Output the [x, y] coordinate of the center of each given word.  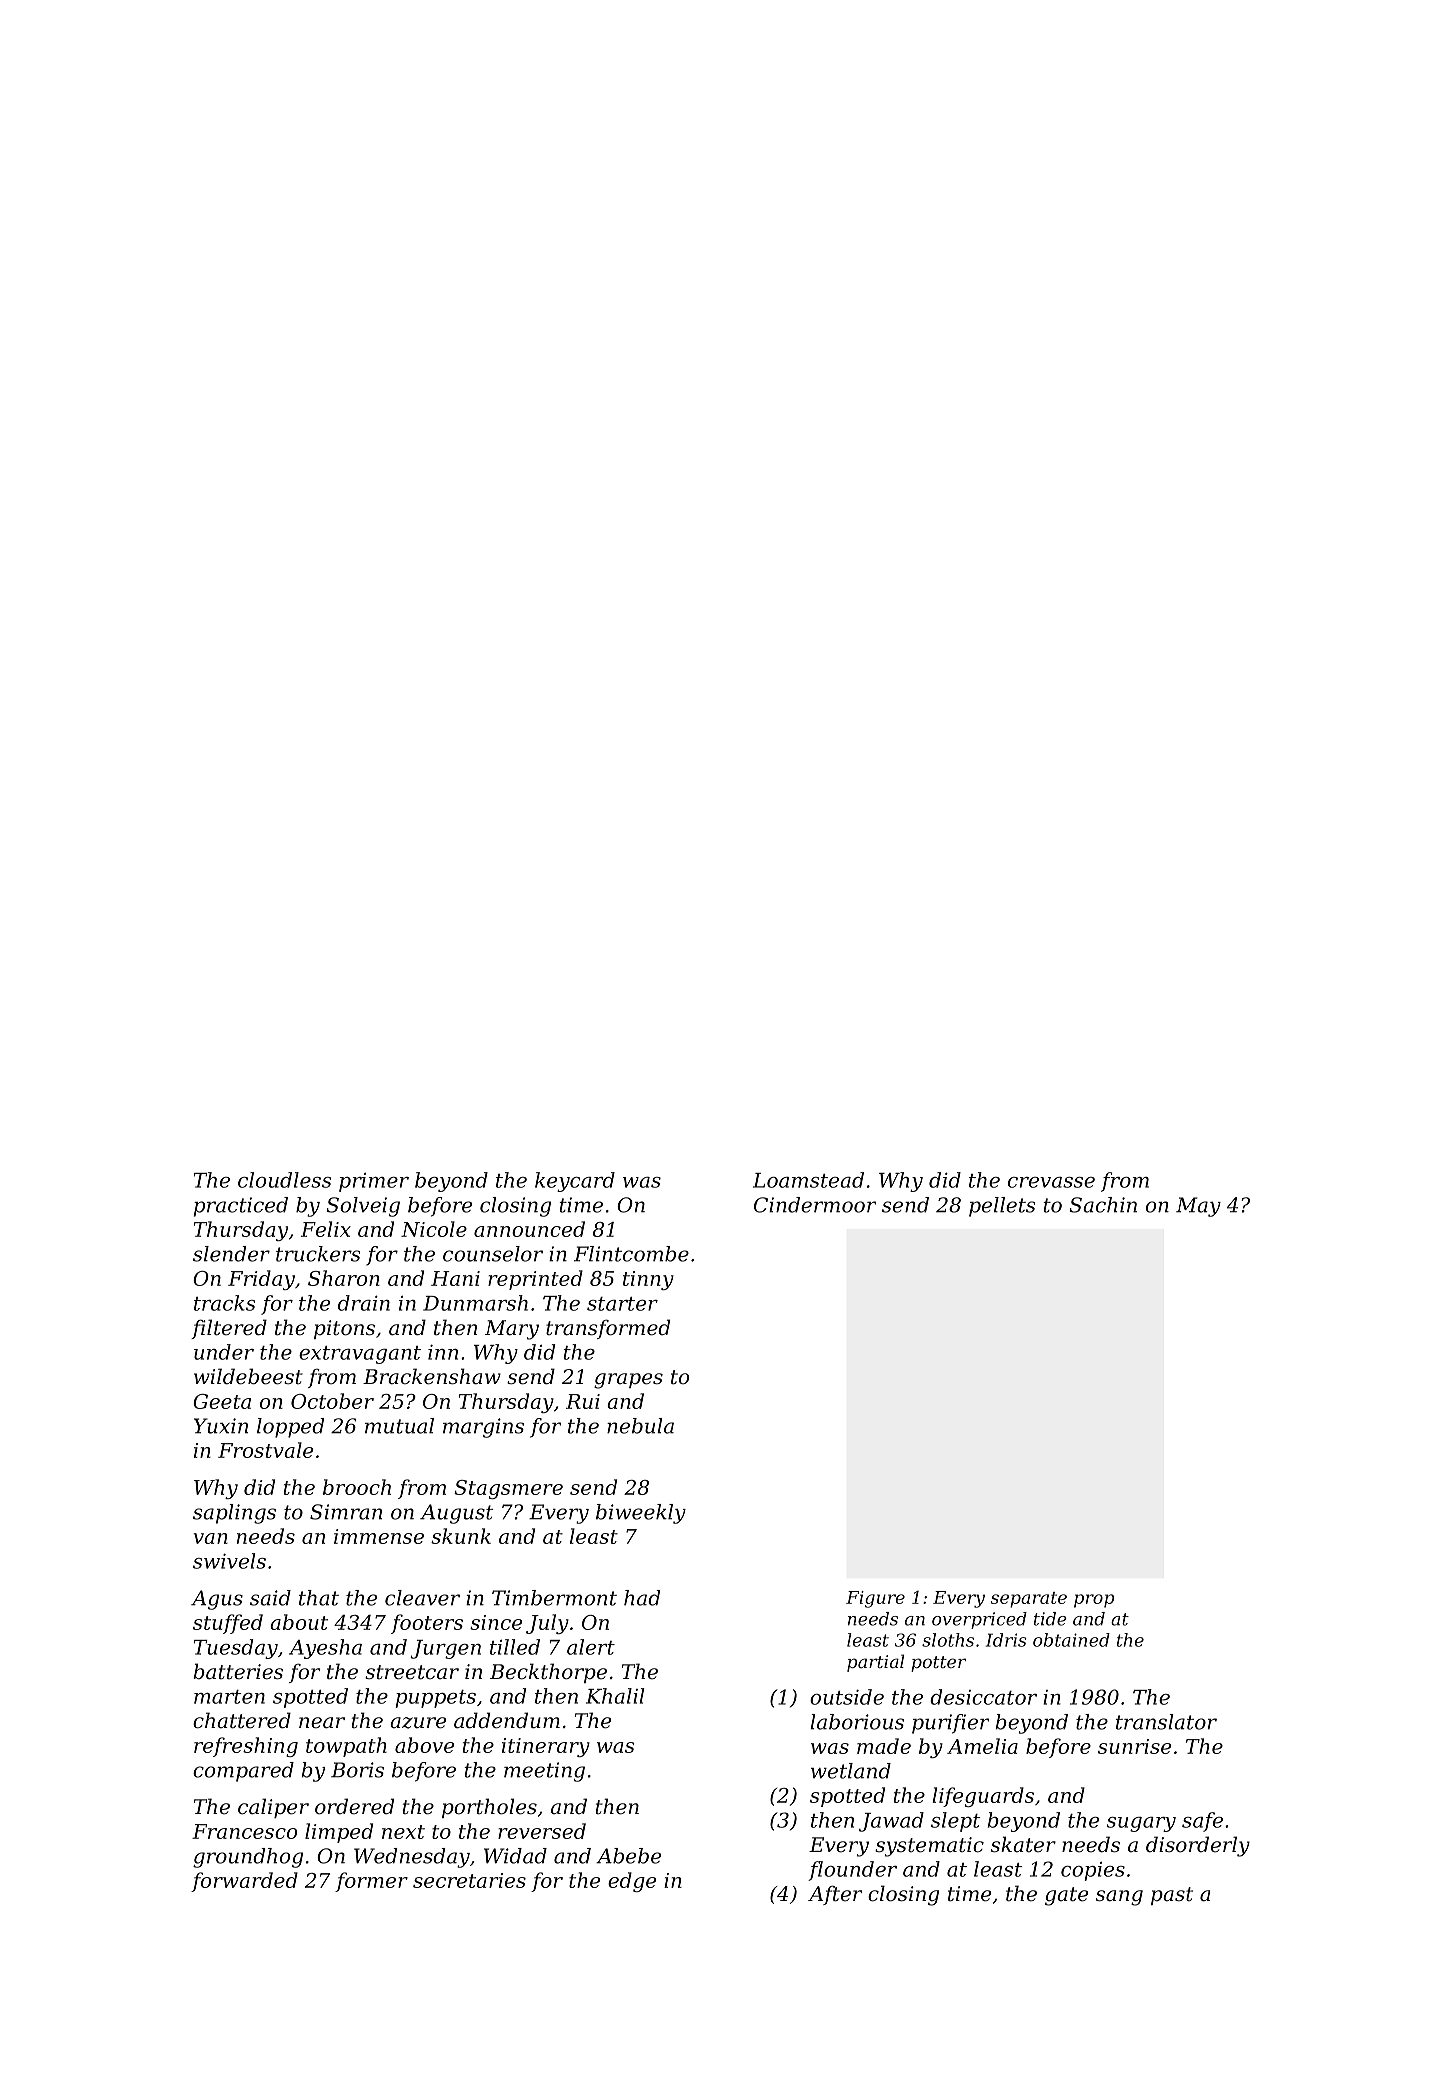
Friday [261, 1280]
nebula [640, 1426]
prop [1094, 1601]
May [1198, 1207]
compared [243, 1772]
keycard [575, 1182]
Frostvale [265, 1450]
